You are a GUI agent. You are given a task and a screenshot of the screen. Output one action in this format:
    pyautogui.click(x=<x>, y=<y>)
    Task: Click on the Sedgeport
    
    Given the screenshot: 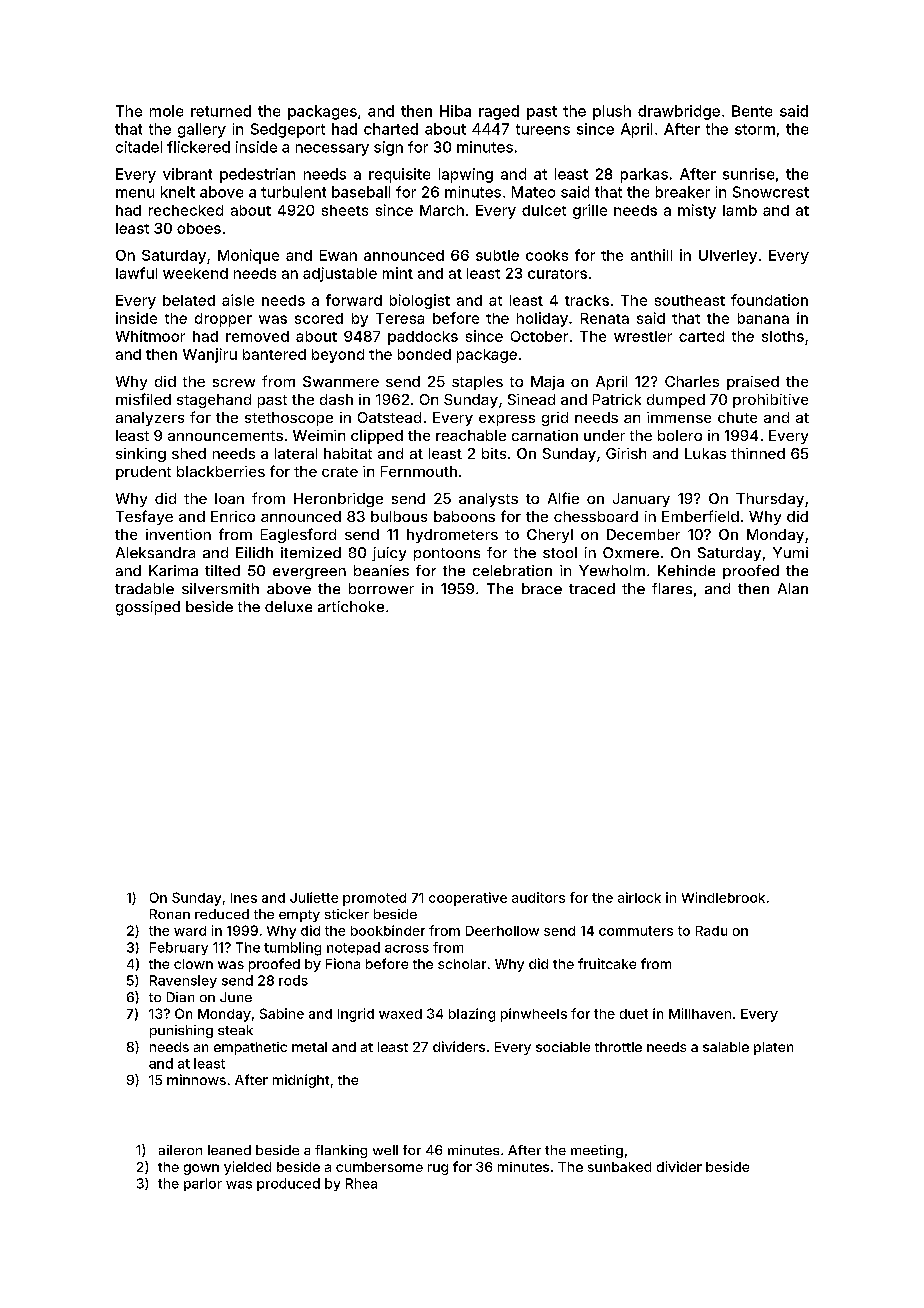 What is the action you would take?
    pyautogui.click(x=288, y=130)
